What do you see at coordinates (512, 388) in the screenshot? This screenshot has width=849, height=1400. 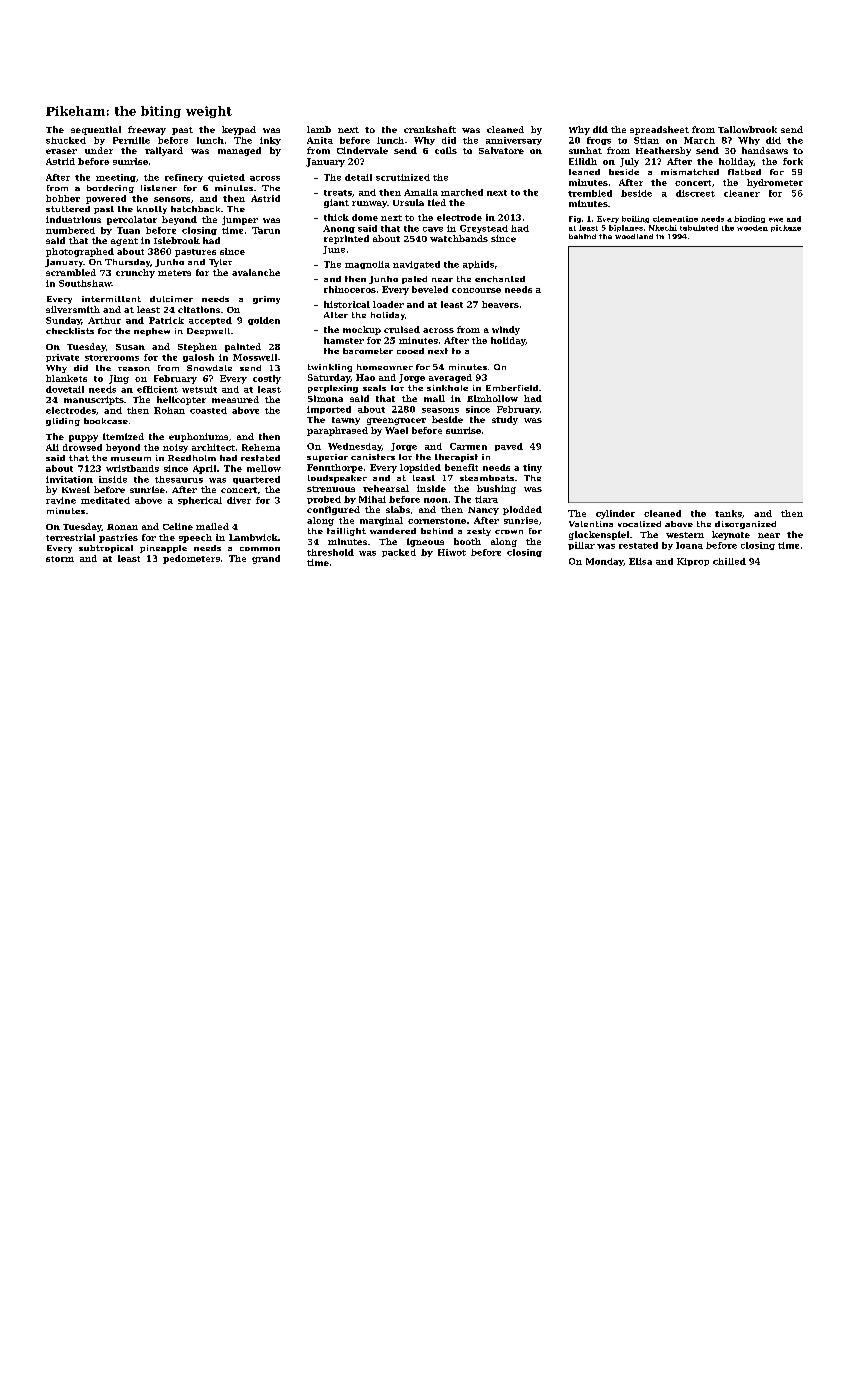 I see `Emberfield` at bounding box center [512, 388].
